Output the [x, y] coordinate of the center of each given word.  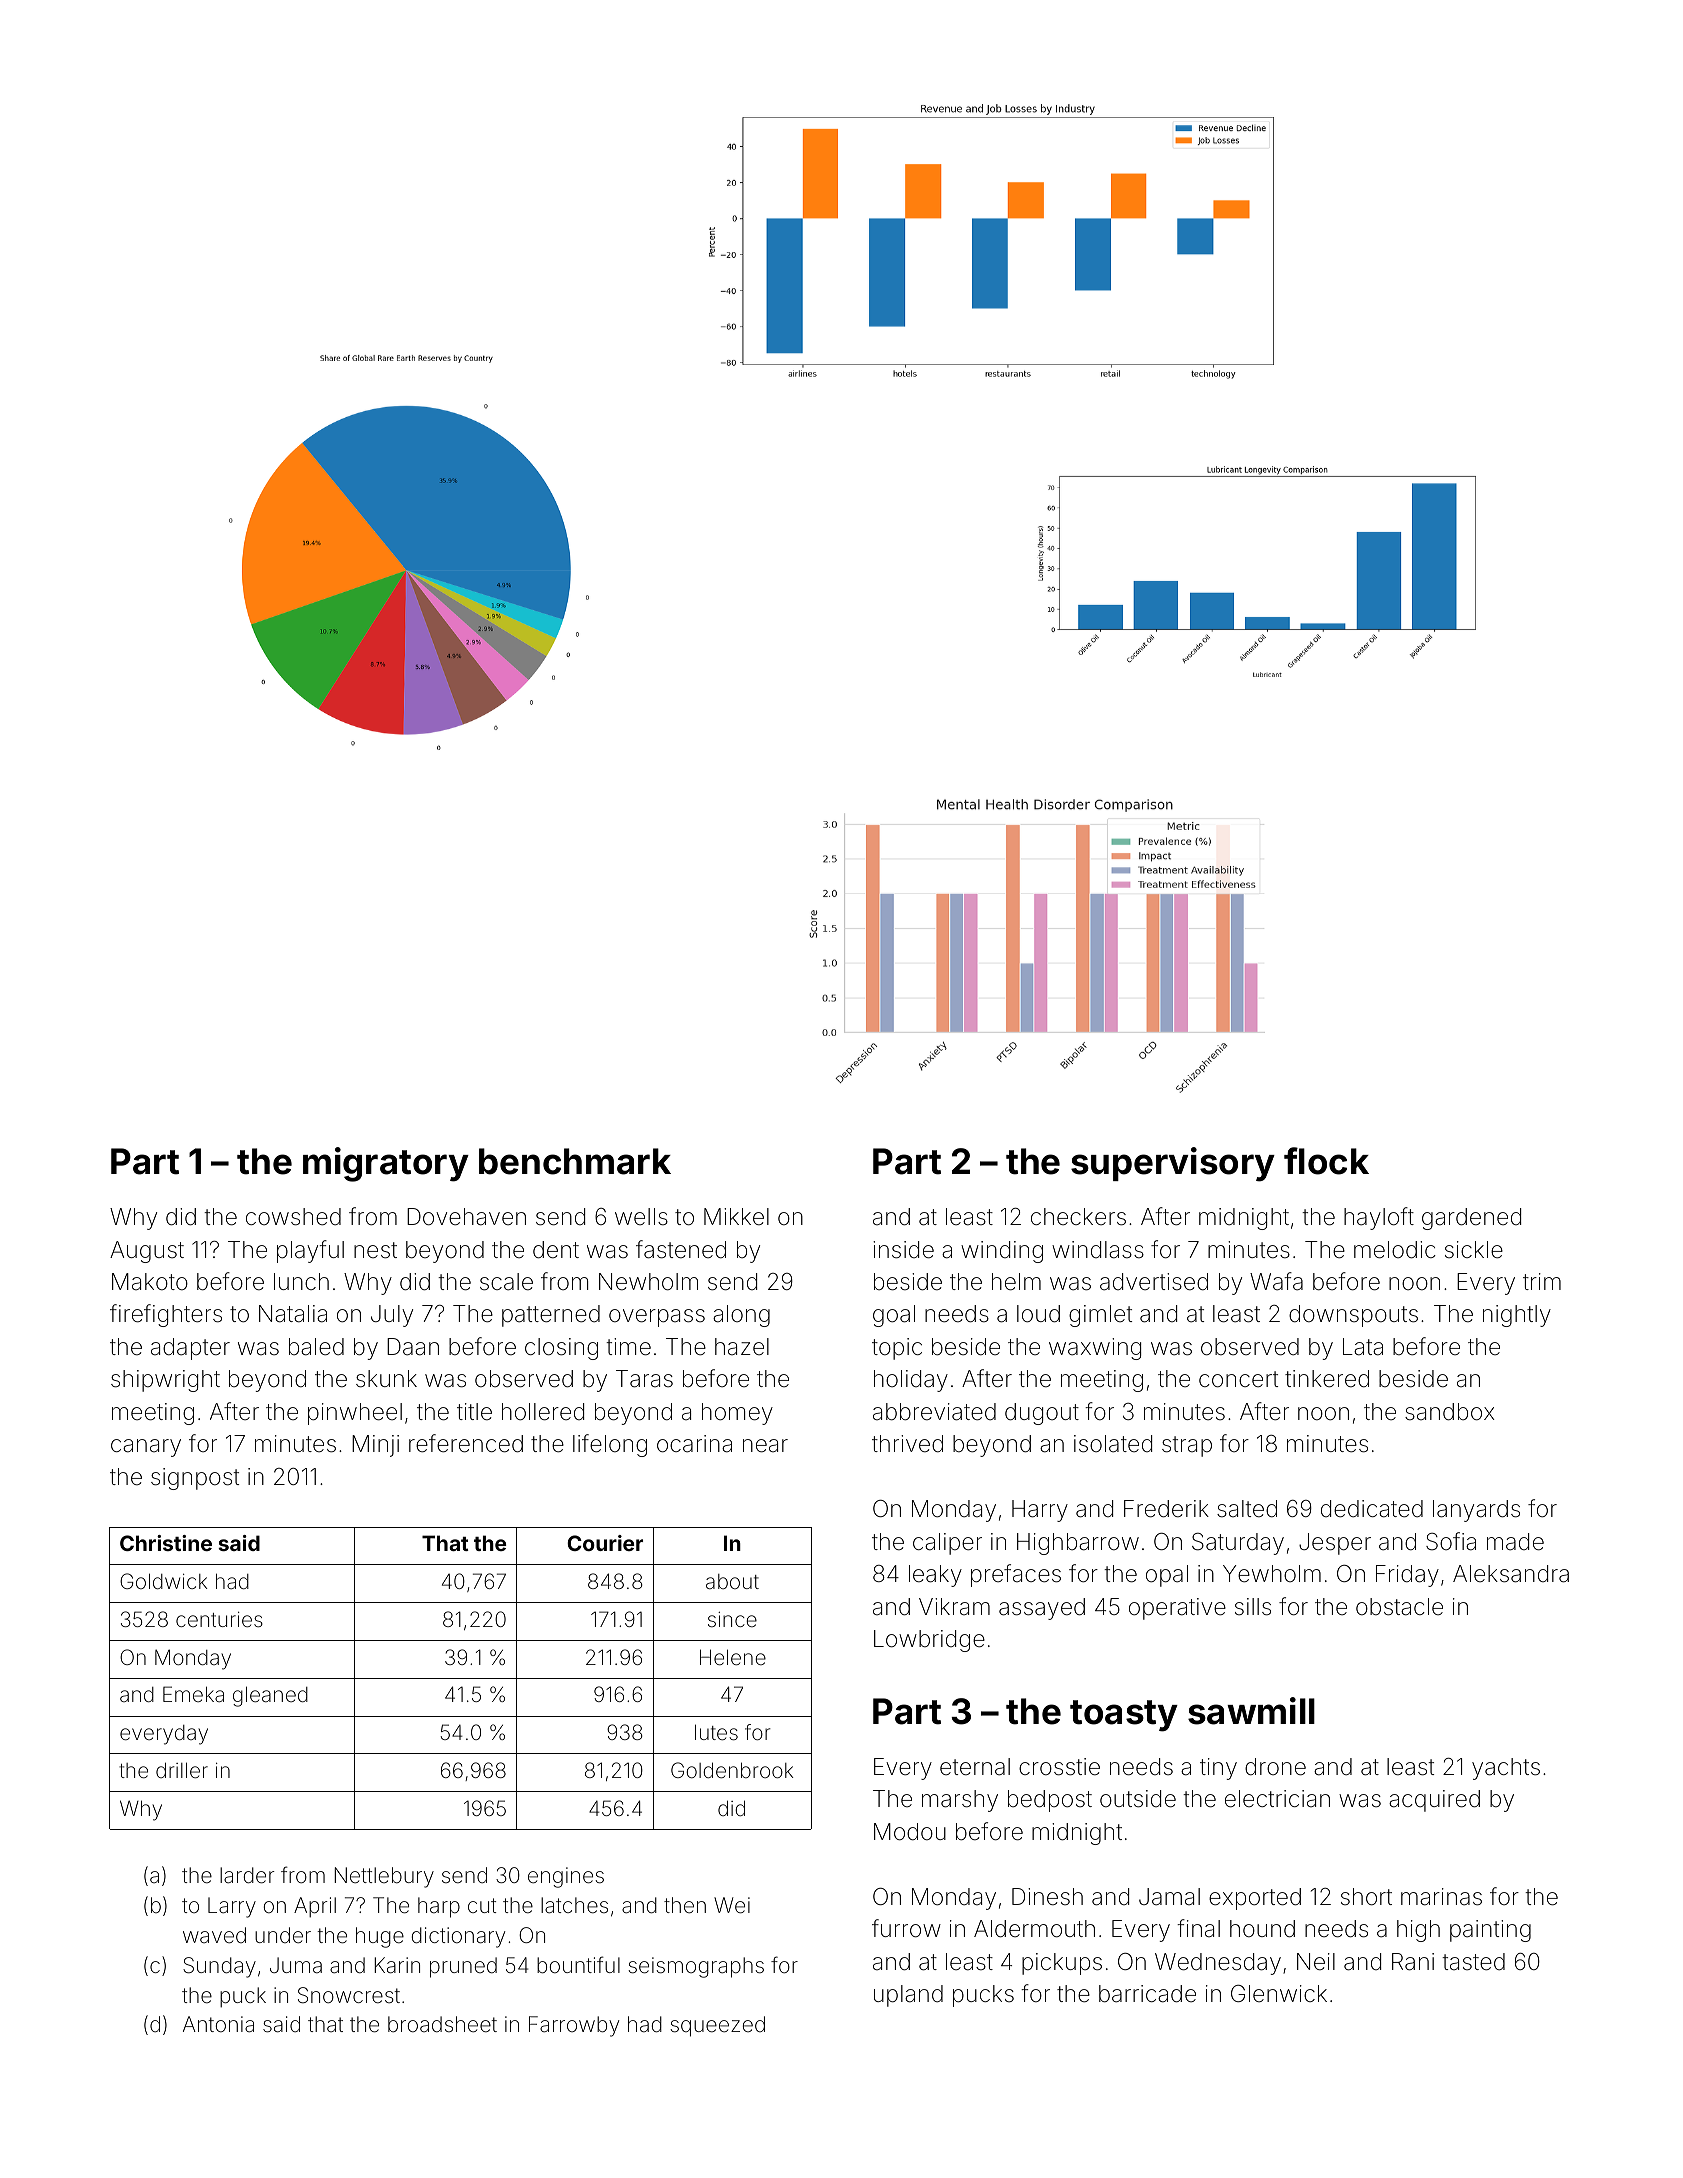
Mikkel [736, 1216]
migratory [386, 1164]
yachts [1506, 1769]
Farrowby [574, 2026]
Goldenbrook [732, 1770]
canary [146, 1448]
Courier [605, 1543]
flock [1326, 1161]
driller [182, 1770]
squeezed [717, 2026]
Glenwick [1279, 1993]
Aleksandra [1511, 1574]
